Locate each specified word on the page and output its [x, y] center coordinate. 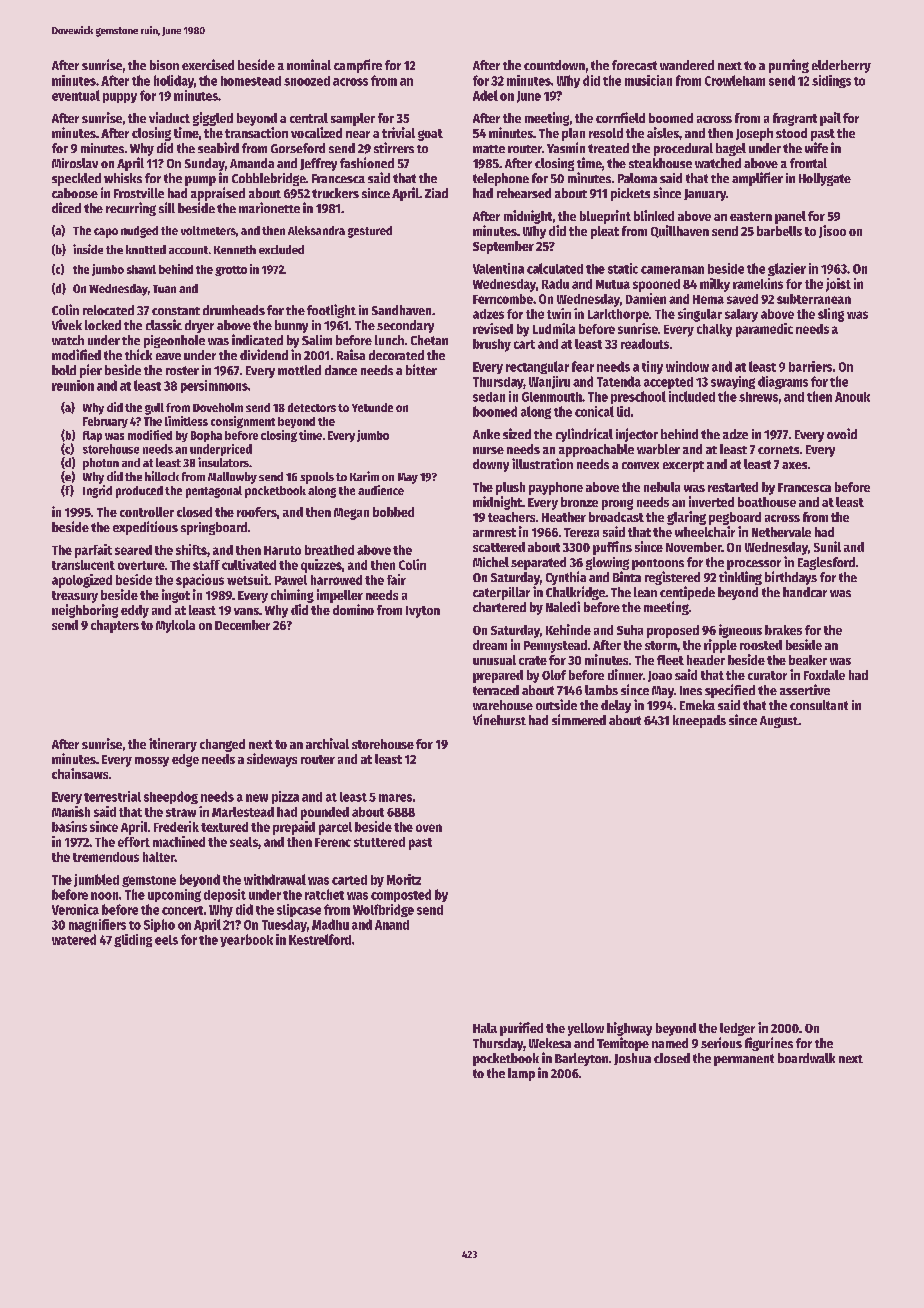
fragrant [795, 119]
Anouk [852, 397]
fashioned [367, 162]
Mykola [175, 626]
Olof [554, 675]
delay [616, 706]
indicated [257, 339]
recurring [131, 209]
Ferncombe [503, 299]
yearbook [246, 940]
